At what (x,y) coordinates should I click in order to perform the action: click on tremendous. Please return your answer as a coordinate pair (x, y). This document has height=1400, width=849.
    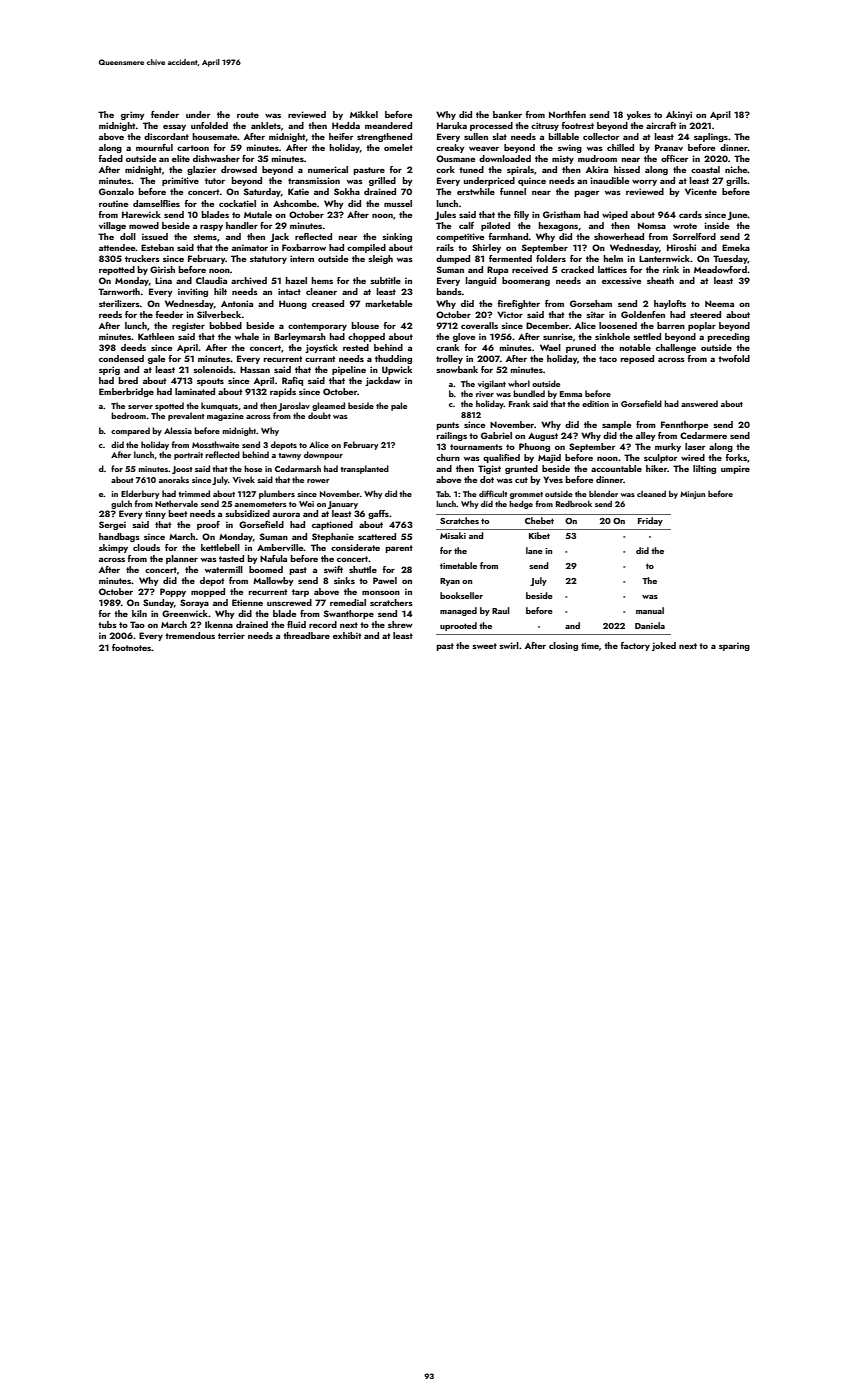
    Looking at the image, I should click on (190, 635).
